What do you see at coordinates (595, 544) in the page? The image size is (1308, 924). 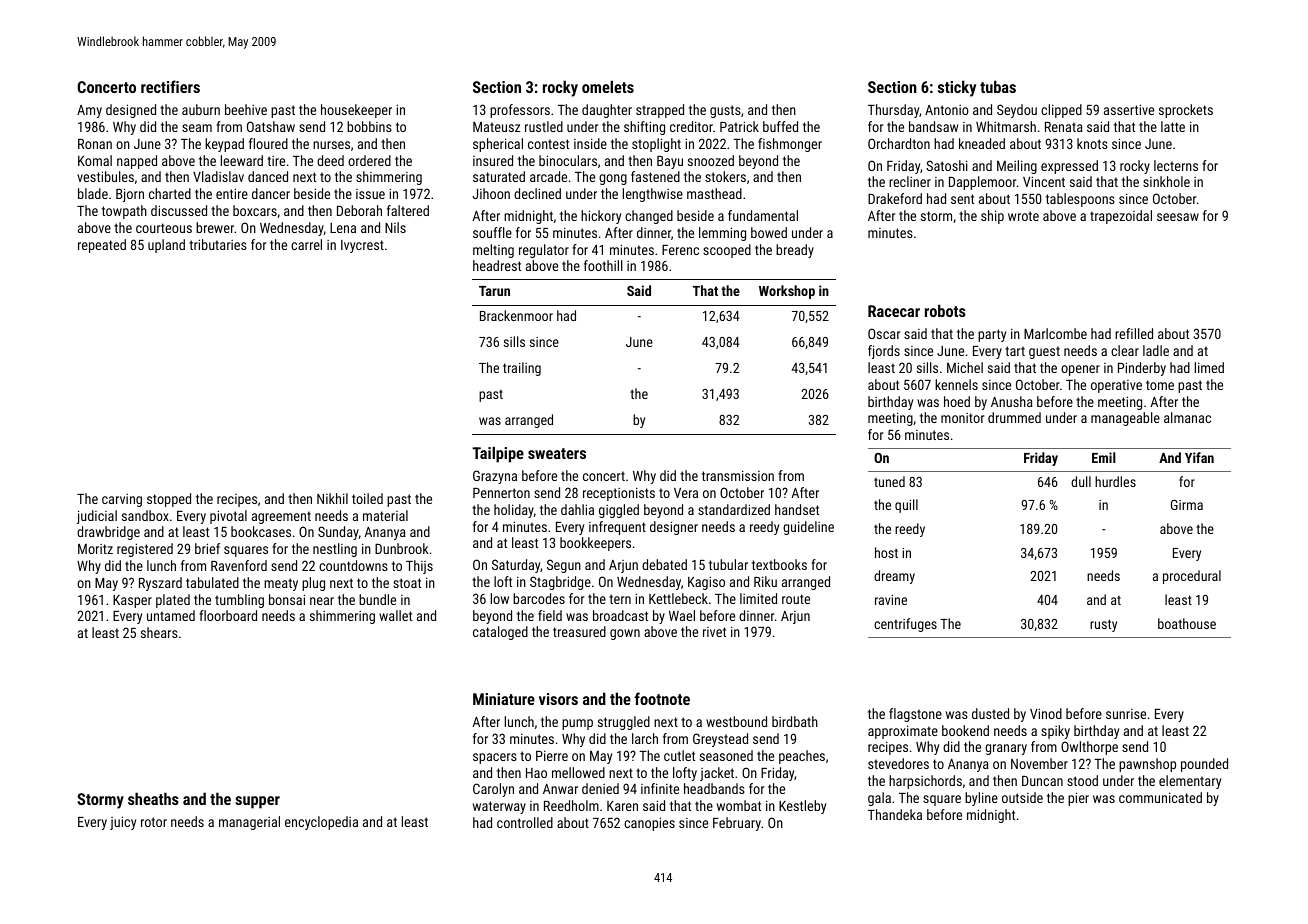 I see `bookkeepers` at bounding box center [595, 544].
